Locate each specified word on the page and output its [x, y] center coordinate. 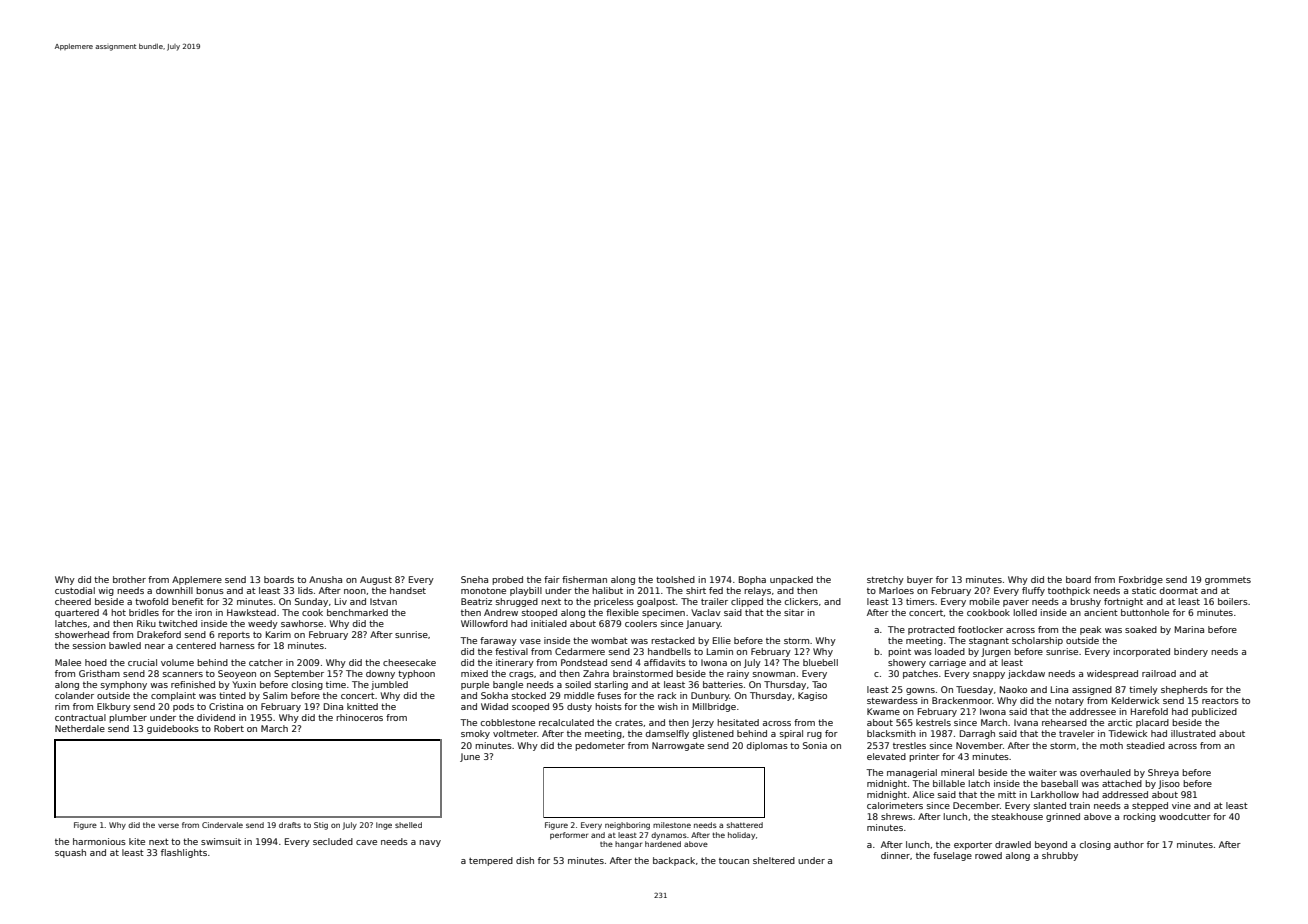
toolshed [675, 579]
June [470, 757]
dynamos [669, 836]
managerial [912, 773]
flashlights [184, 853]
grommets [1228, 581]
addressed [1125, 794]
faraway [498, 641]
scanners [183, 674]
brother [129, 579]
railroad [1159, 673]
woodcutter [1185, 816]
